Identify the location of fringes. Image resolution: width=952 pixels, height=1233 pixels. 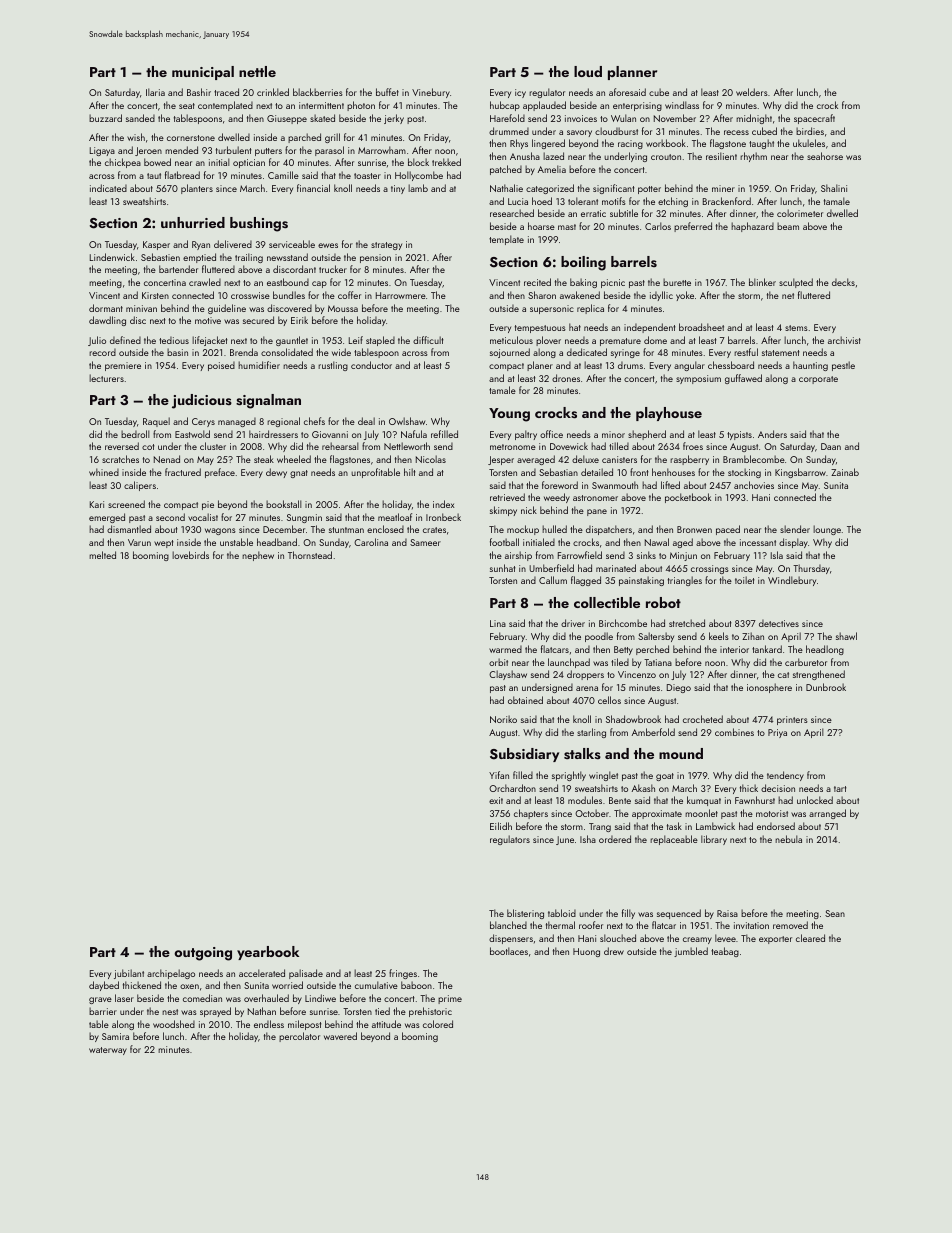
(403, 974).
